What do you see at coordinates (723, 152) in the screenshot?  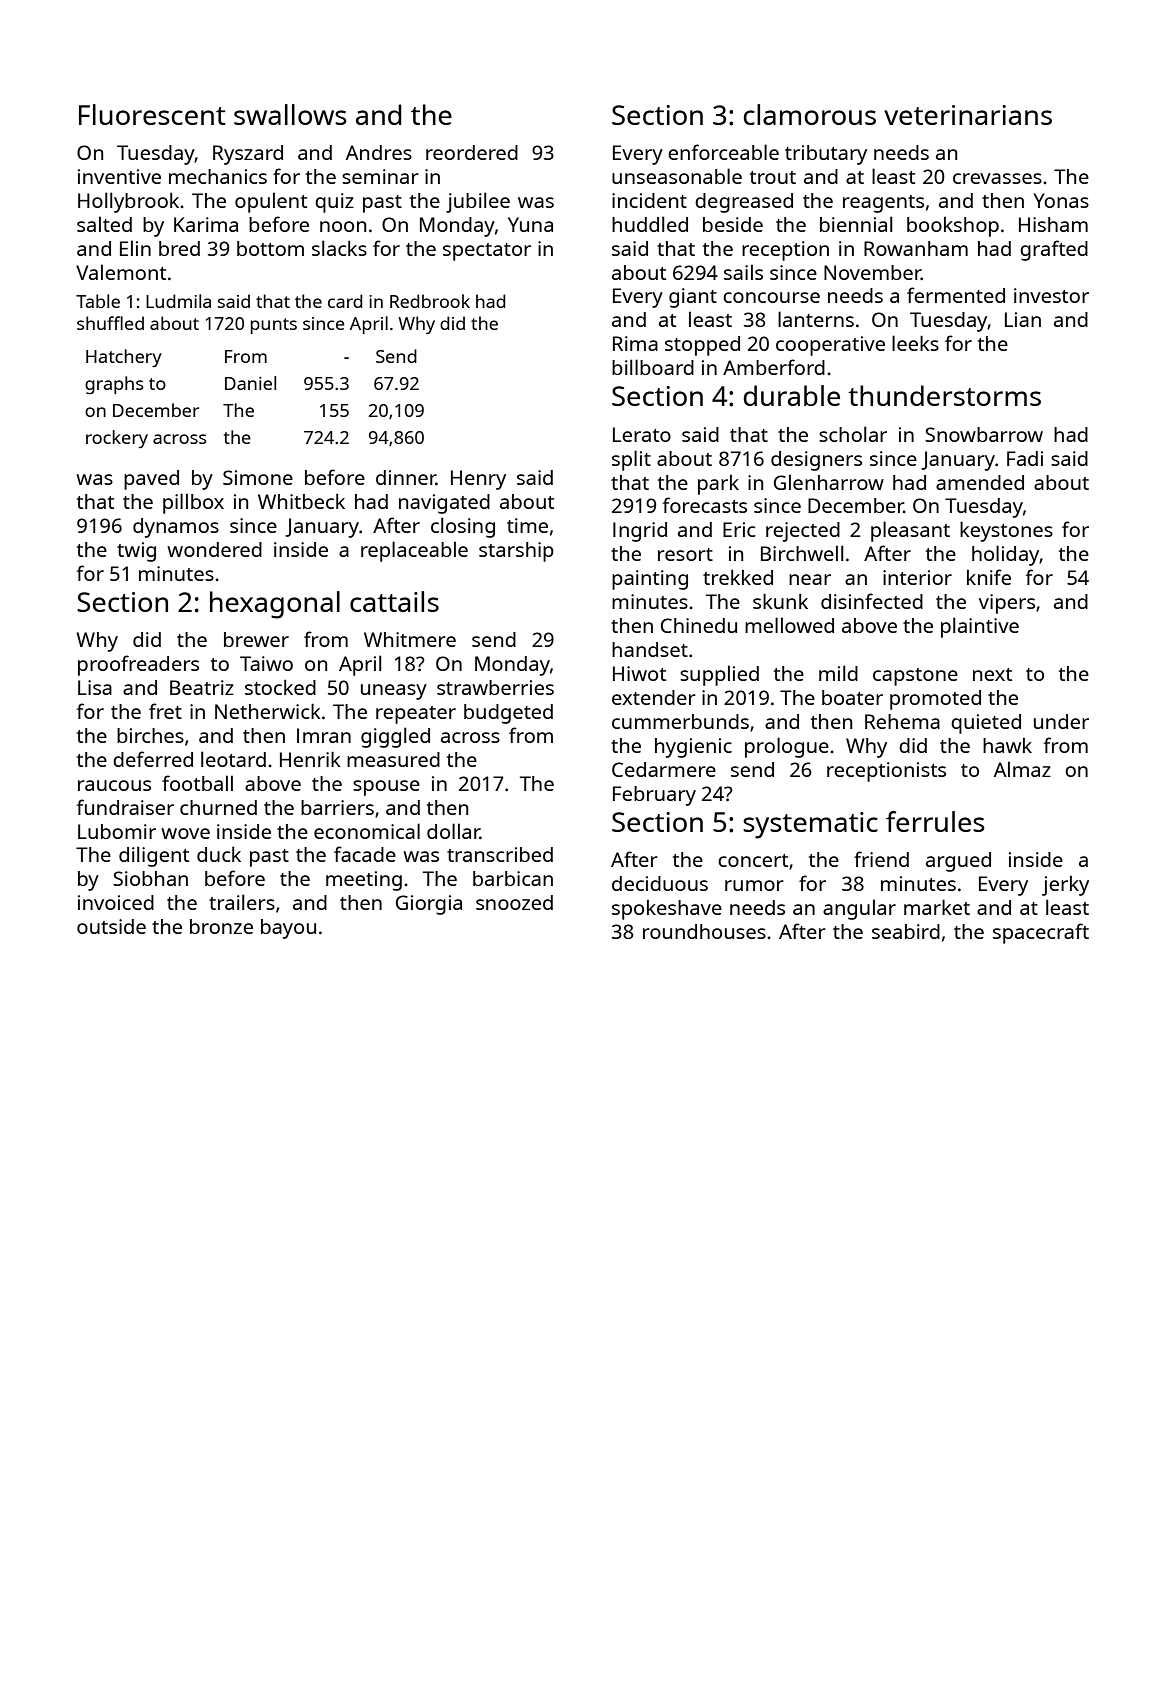 I see `enforceable` at bounding box center [723, 152].
